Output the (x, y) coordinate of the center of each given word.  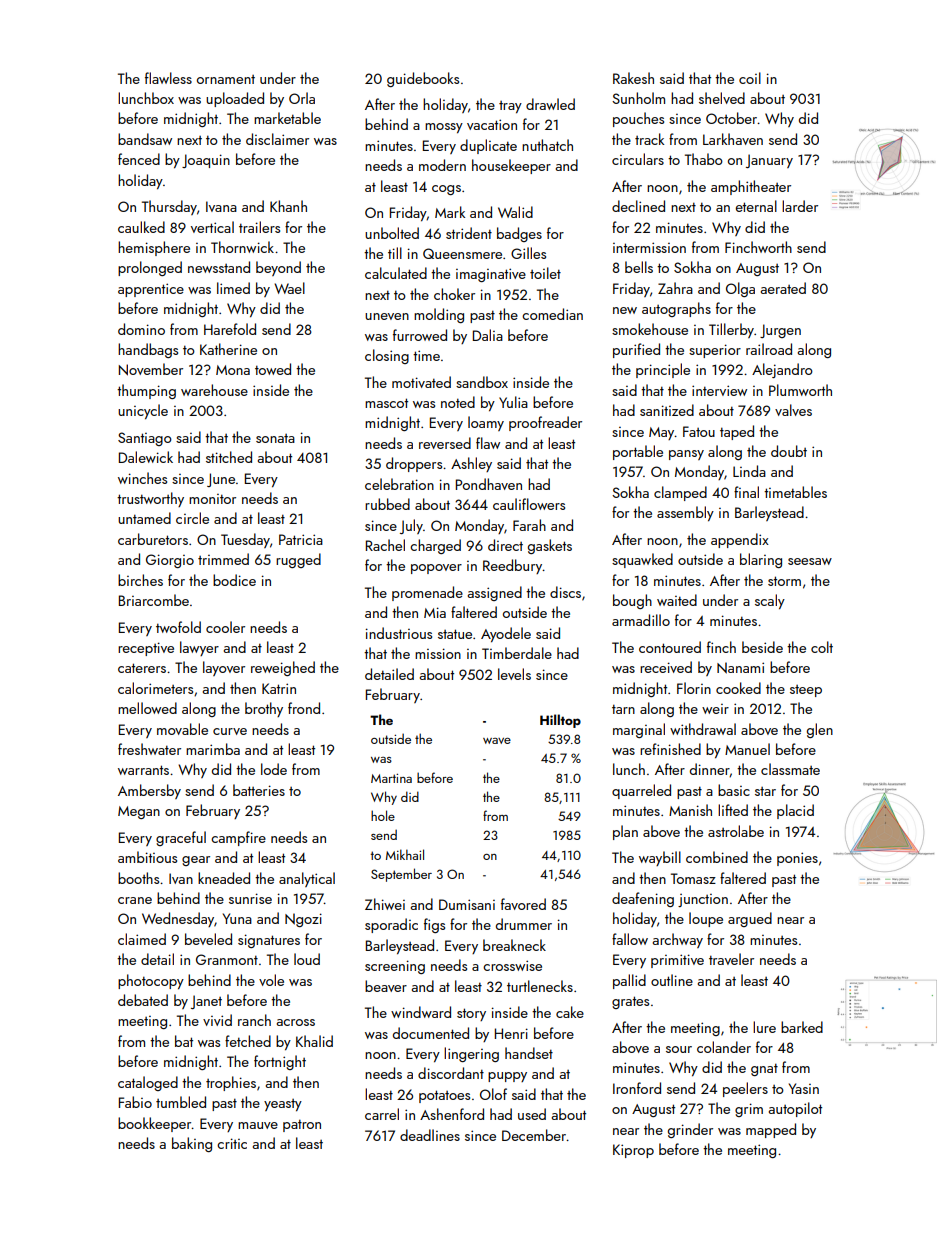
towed (273, 369)
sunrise (250, 898)
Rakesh (633, 78)
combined (717, 857)
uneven (387, 316)
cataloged (148, 1083)
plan (625, 832)
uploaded (235, 99)
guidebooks (423, 79)
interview (719, 390)
